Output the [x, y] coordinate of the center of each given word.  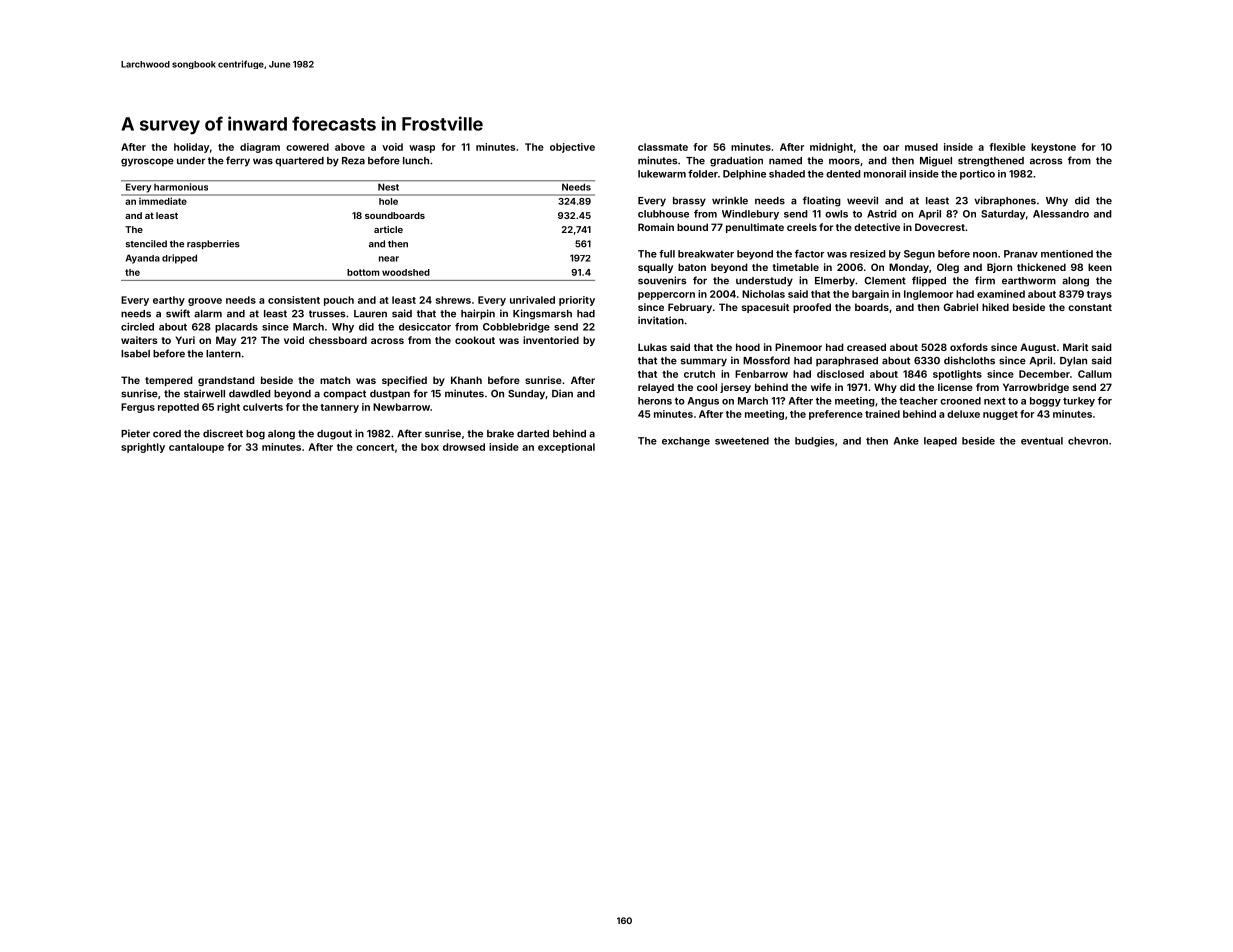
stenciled [146, 244]
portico [977, 175]
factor [809, 254]
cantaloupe [196, 448]
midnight [831, 148]
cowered [307, 147]
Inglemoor [928, 295]
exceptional [566, 448]
